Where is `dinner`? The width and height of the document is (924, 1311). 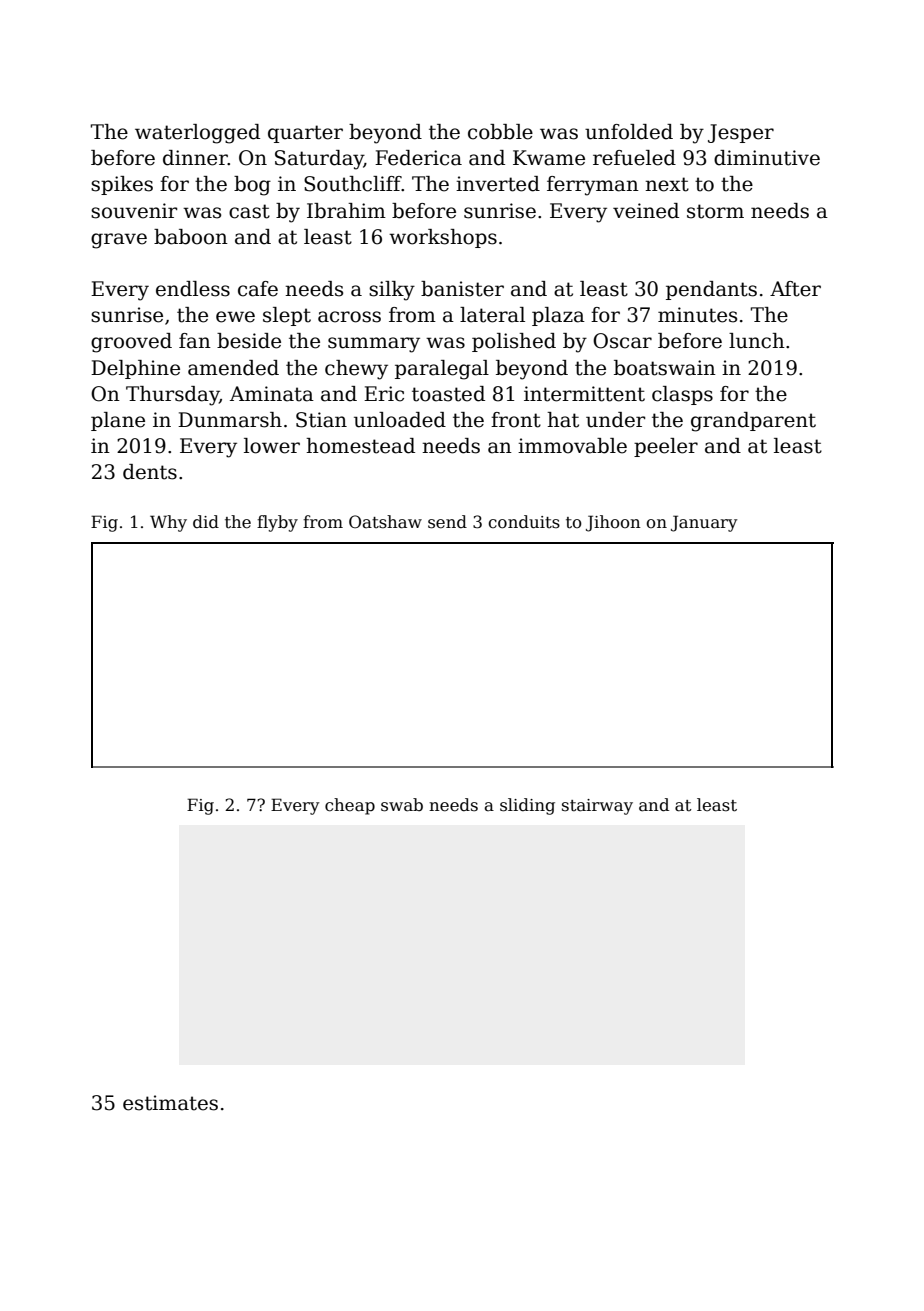
dinner is located at coordinates (195, 158).
